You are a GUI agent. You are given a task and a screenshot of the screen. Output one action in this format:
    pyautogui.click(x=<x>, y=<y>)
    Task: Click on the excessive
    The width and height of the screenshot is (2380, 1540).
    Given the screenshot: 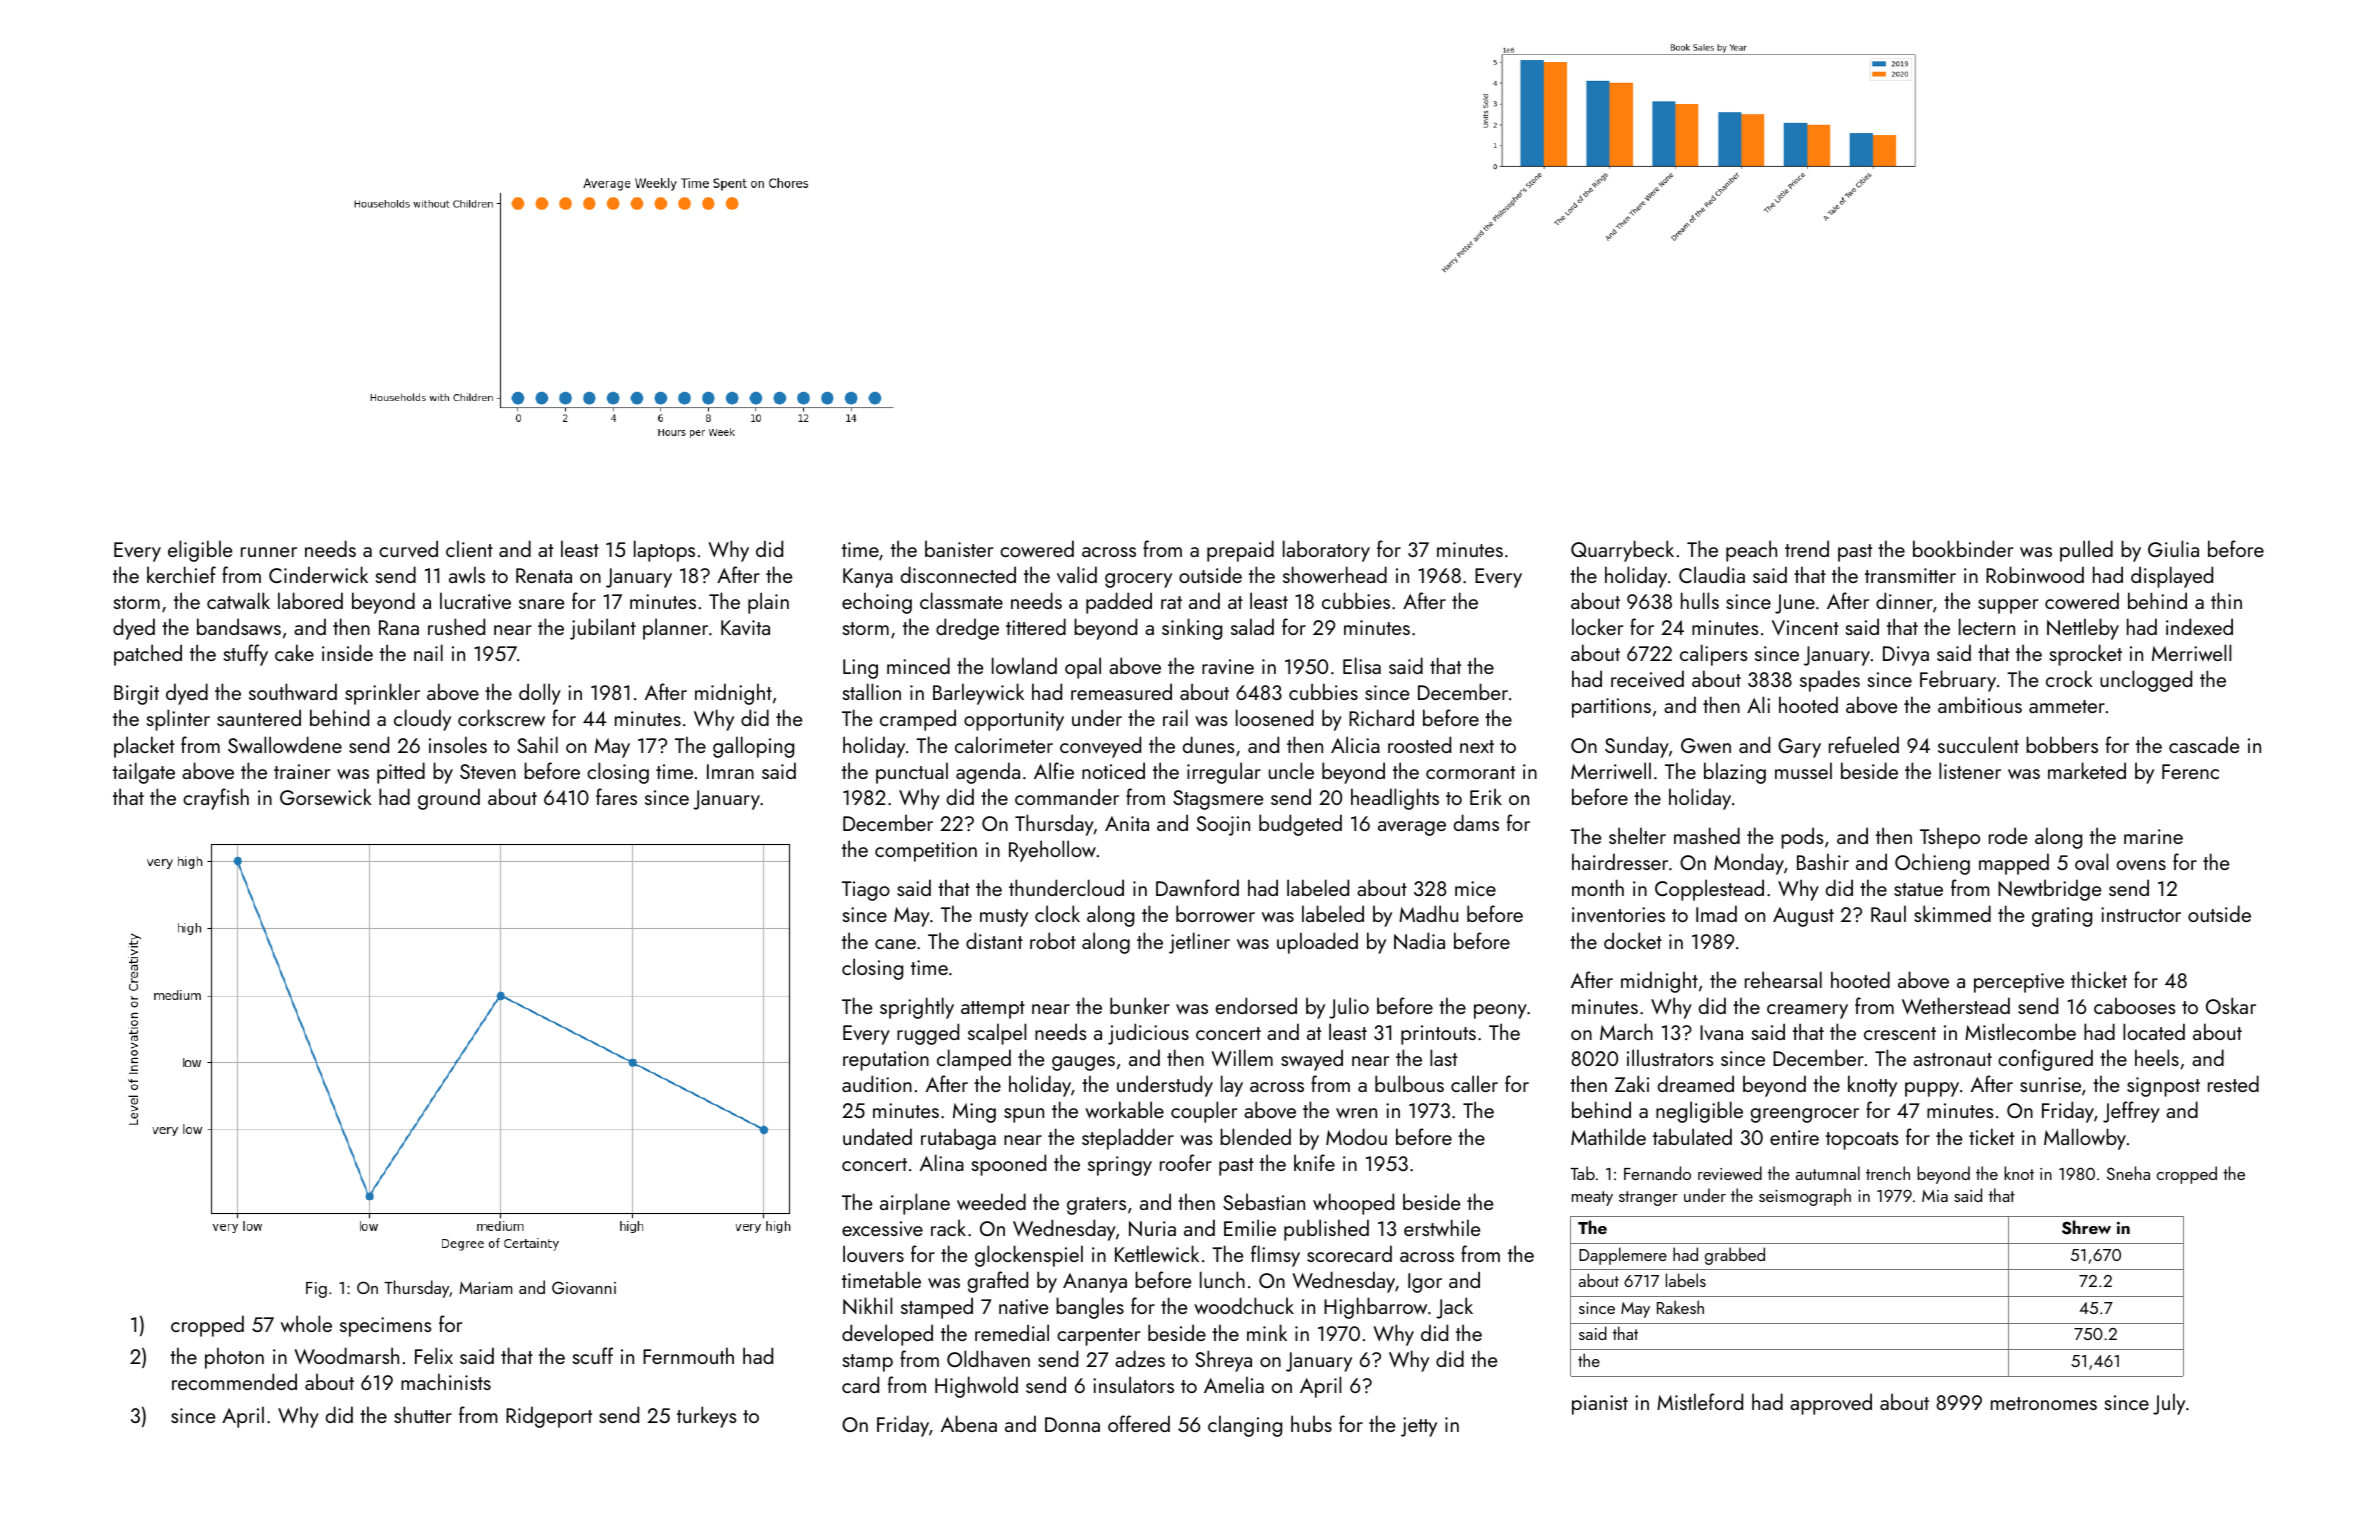 What is the action you would take?
    pyautogui.click(x=882, y=1228)
